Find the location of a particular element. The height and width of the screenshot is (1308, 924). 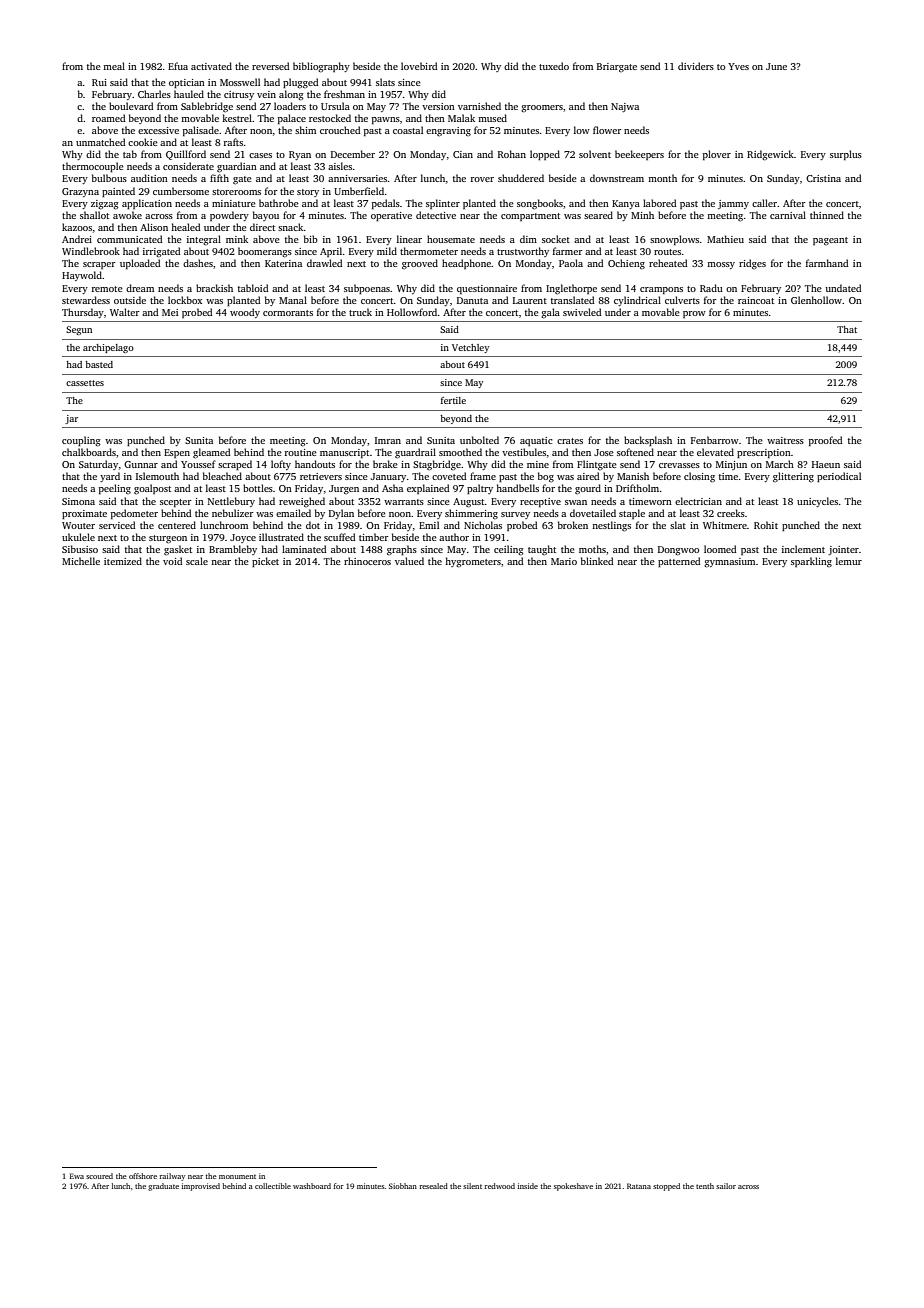

redwood is located at coordinates (499, 1186).
